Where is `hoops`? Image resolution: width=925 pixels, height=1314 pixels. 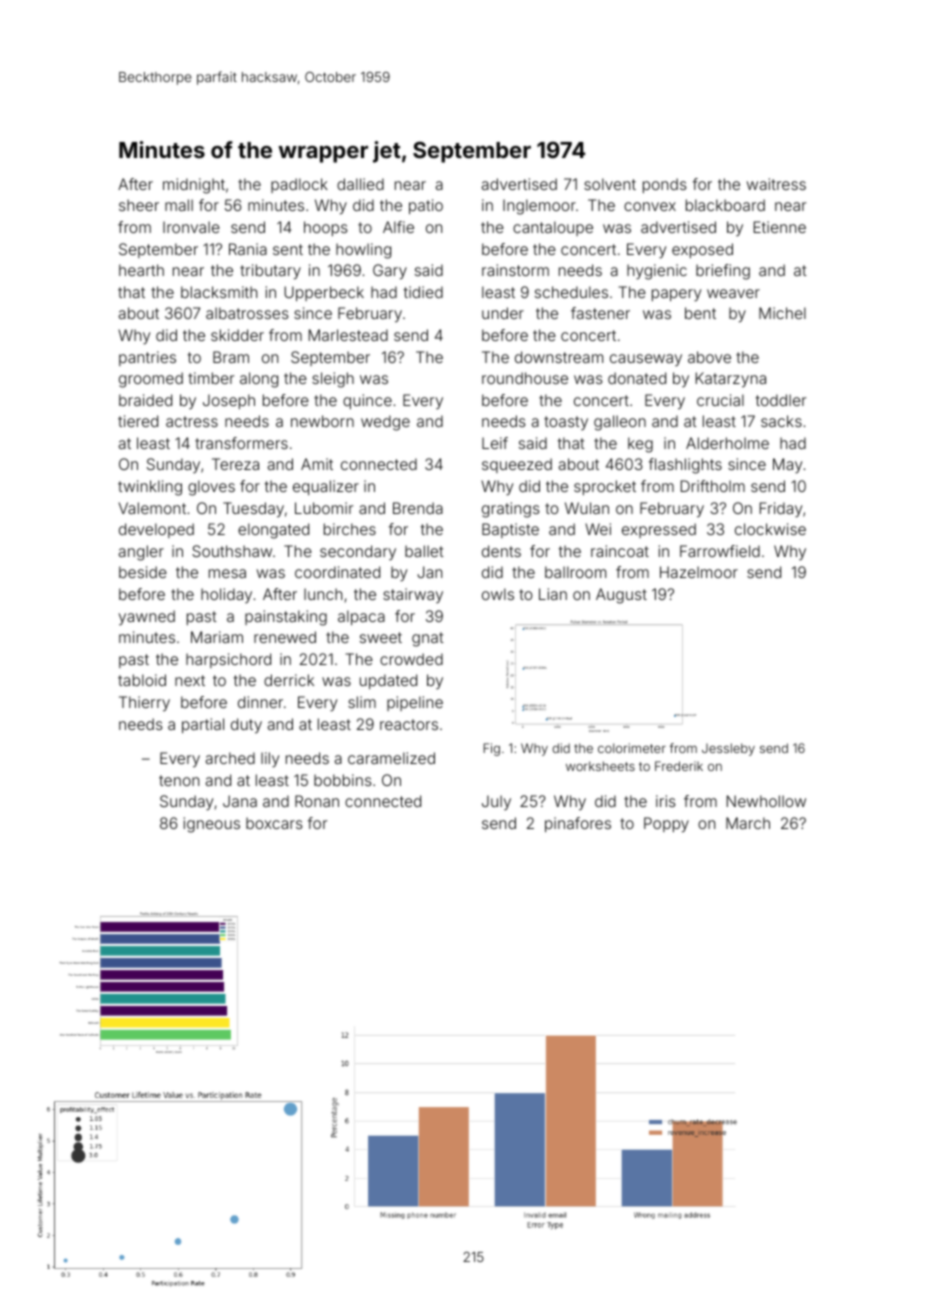
hoops is located at coordinates (326, 228).
